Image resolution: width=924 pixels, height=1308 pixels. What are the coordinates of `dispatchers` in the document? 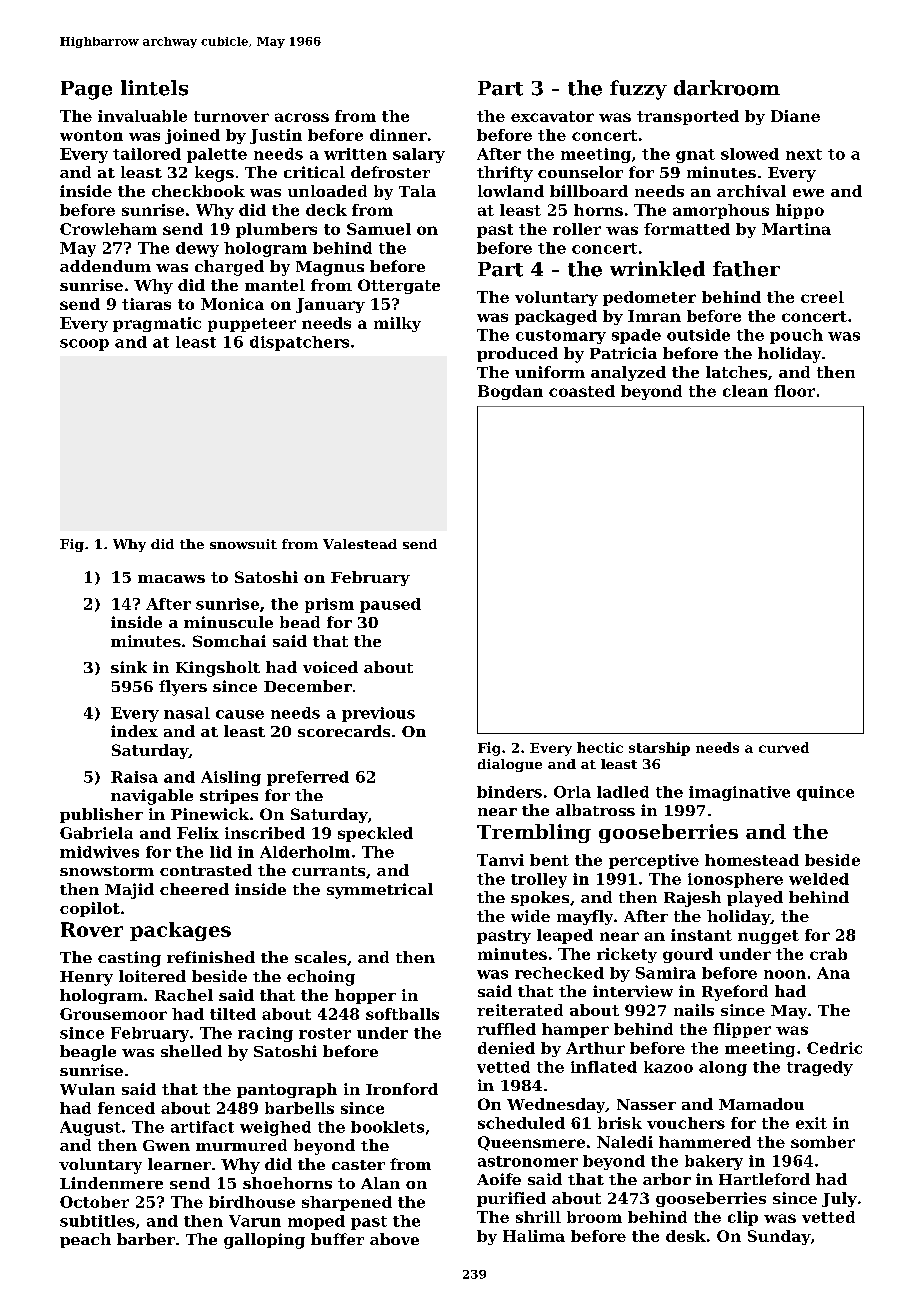 It's located at (299, 343).
